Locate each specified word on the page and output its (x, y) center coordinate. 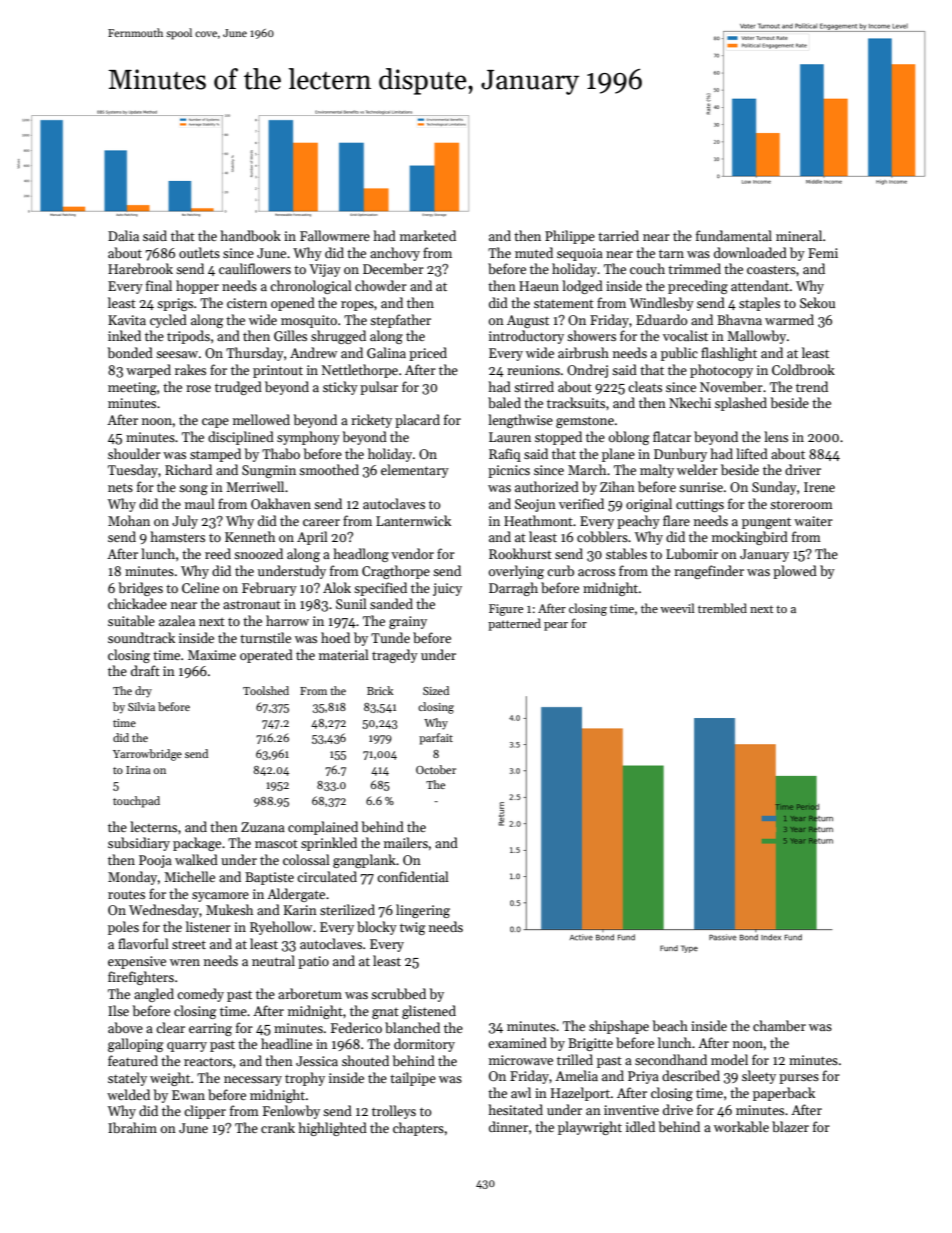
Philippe (570, 237)
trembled (722, 608)
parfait (436, 739)
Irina (138, 770)
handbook (251, 235)
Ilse (118, 1010)
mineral (799, 235)
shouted (365, 1060)
